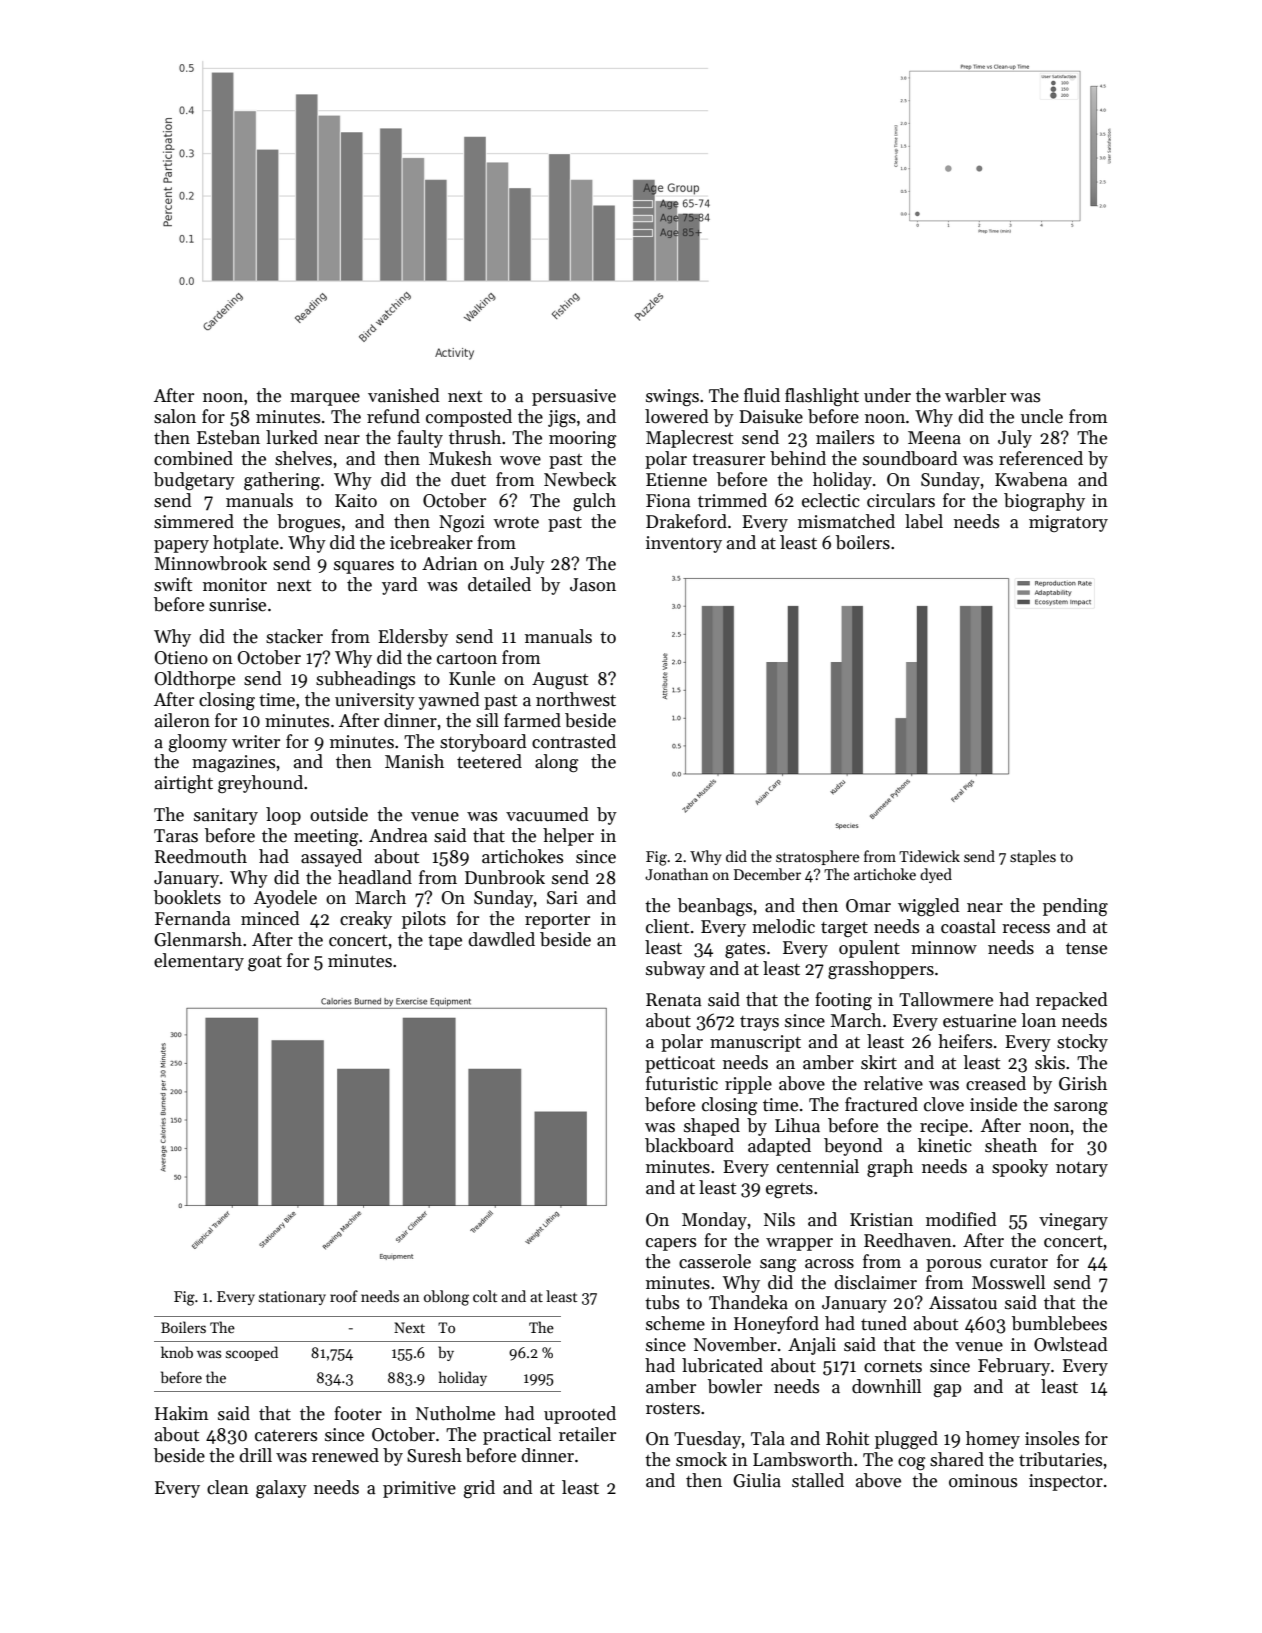 This screenshot has height=1633, width=1262. I want to click on stalled, so click(818, 1480).
